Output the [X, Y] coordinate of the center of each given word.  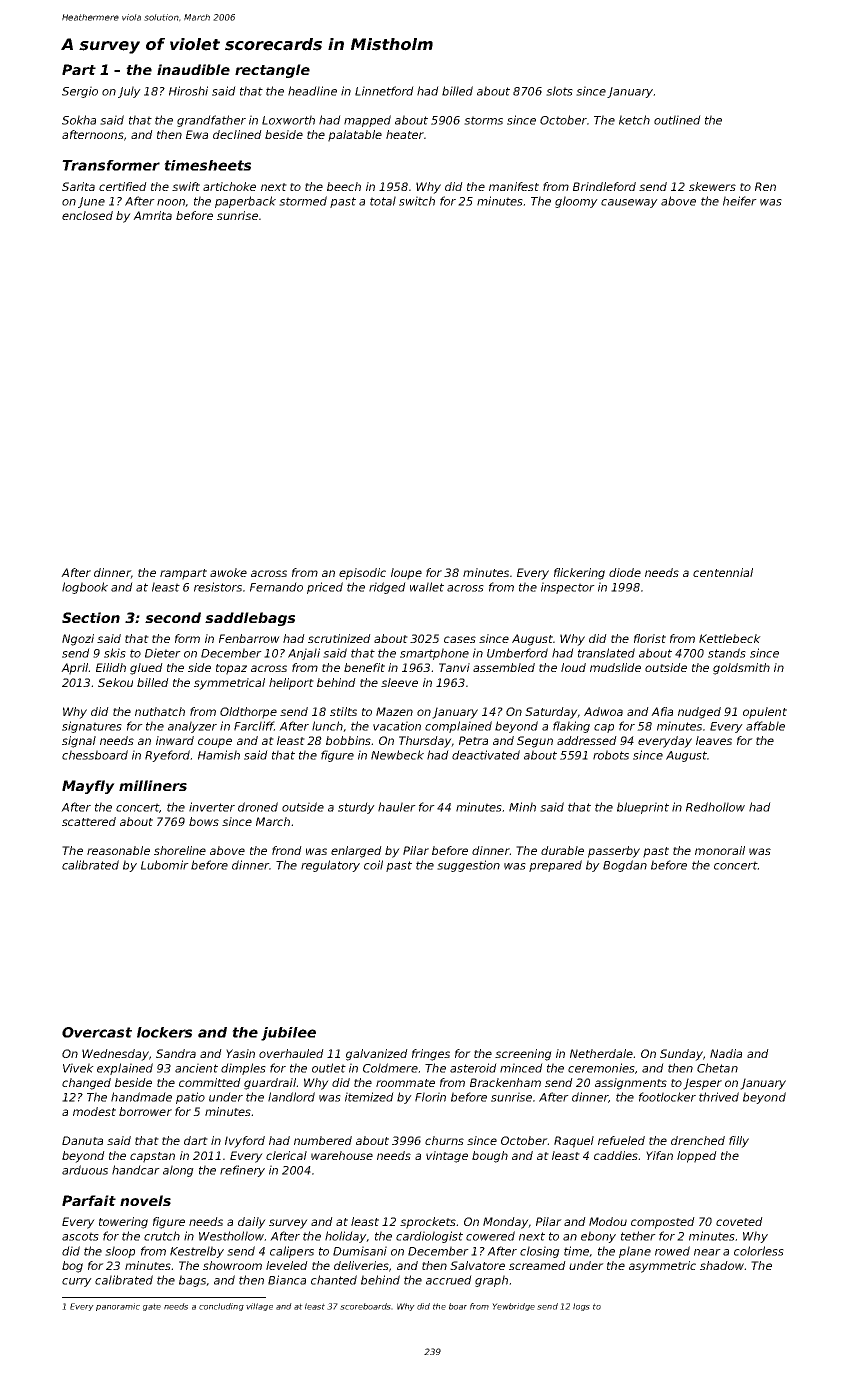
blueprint [643, 808]
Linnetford [384, 91]
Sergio [80, 92]
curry [77, 1282]
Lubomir [165, 865]
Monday [505, 1223]
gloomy [576, 202]
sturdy [356, 808]
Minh [522, 807]
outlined [677, 120]
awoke [228, 572]
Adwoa [603, 711]
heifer [740, 201]
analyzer [192, 727]
